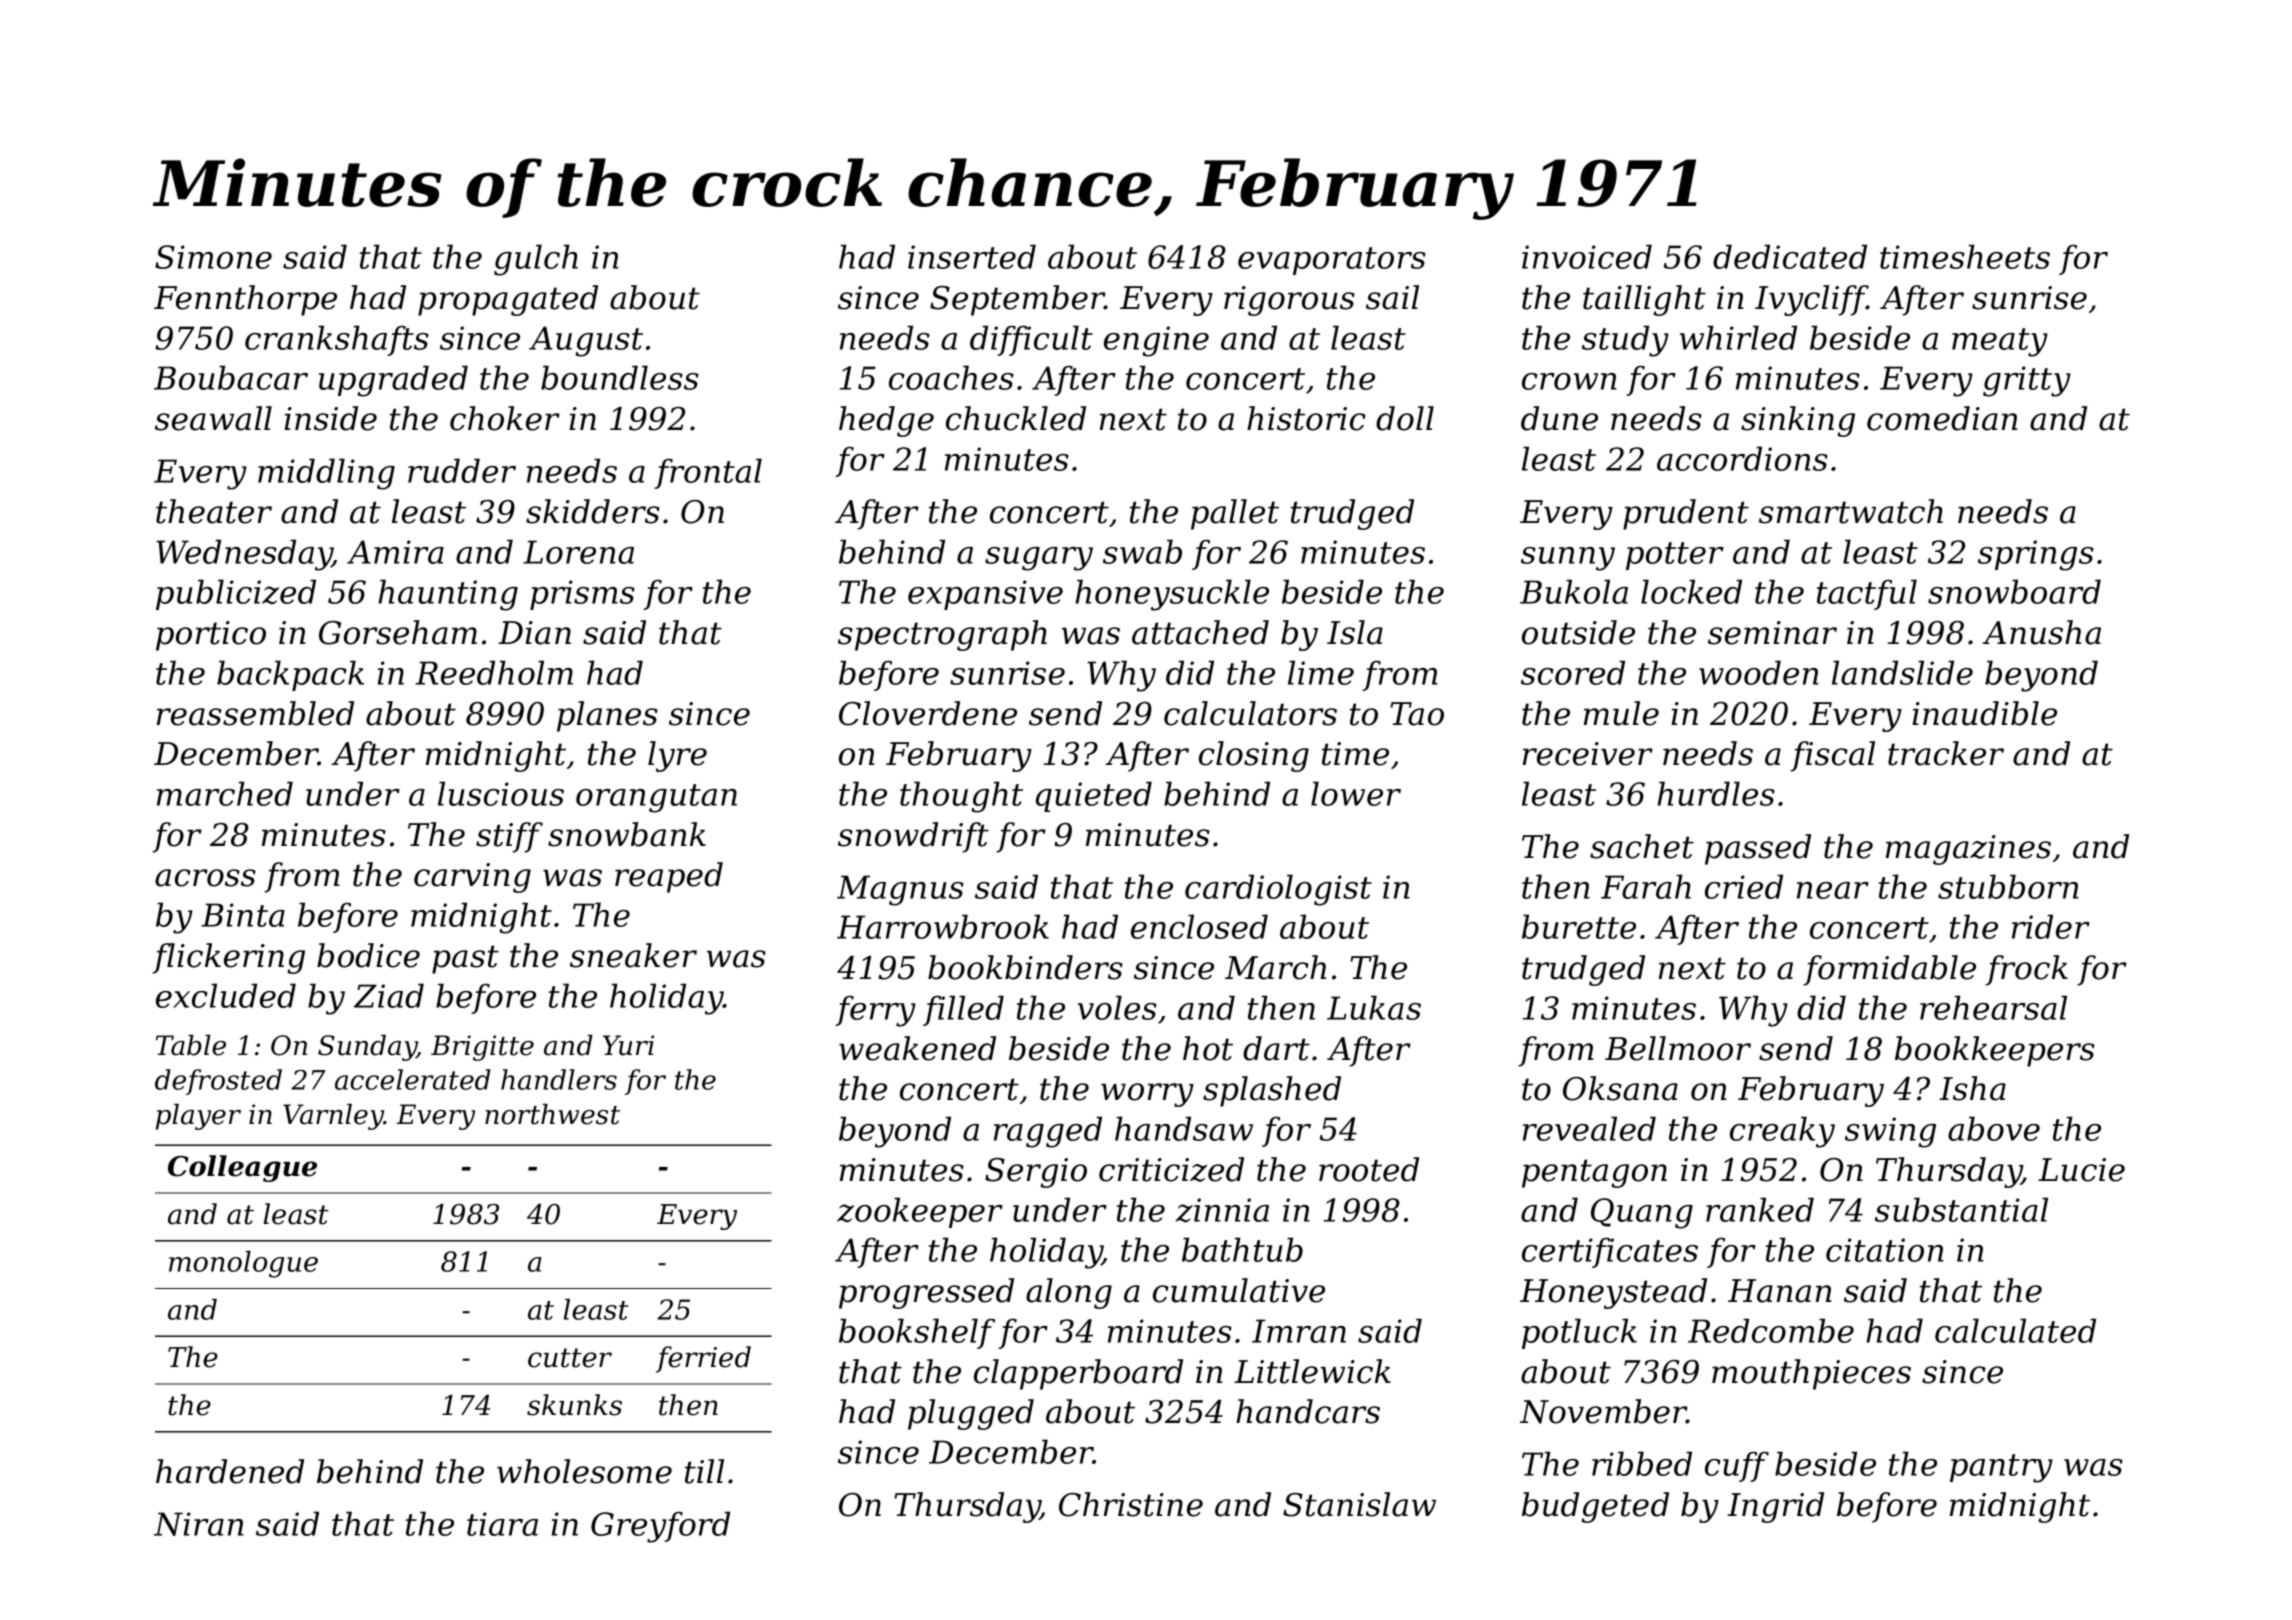 This page has height=1620, width=2292. Describe the element at coordinates (972, 256) in the page. I see `inserted` at that location.
